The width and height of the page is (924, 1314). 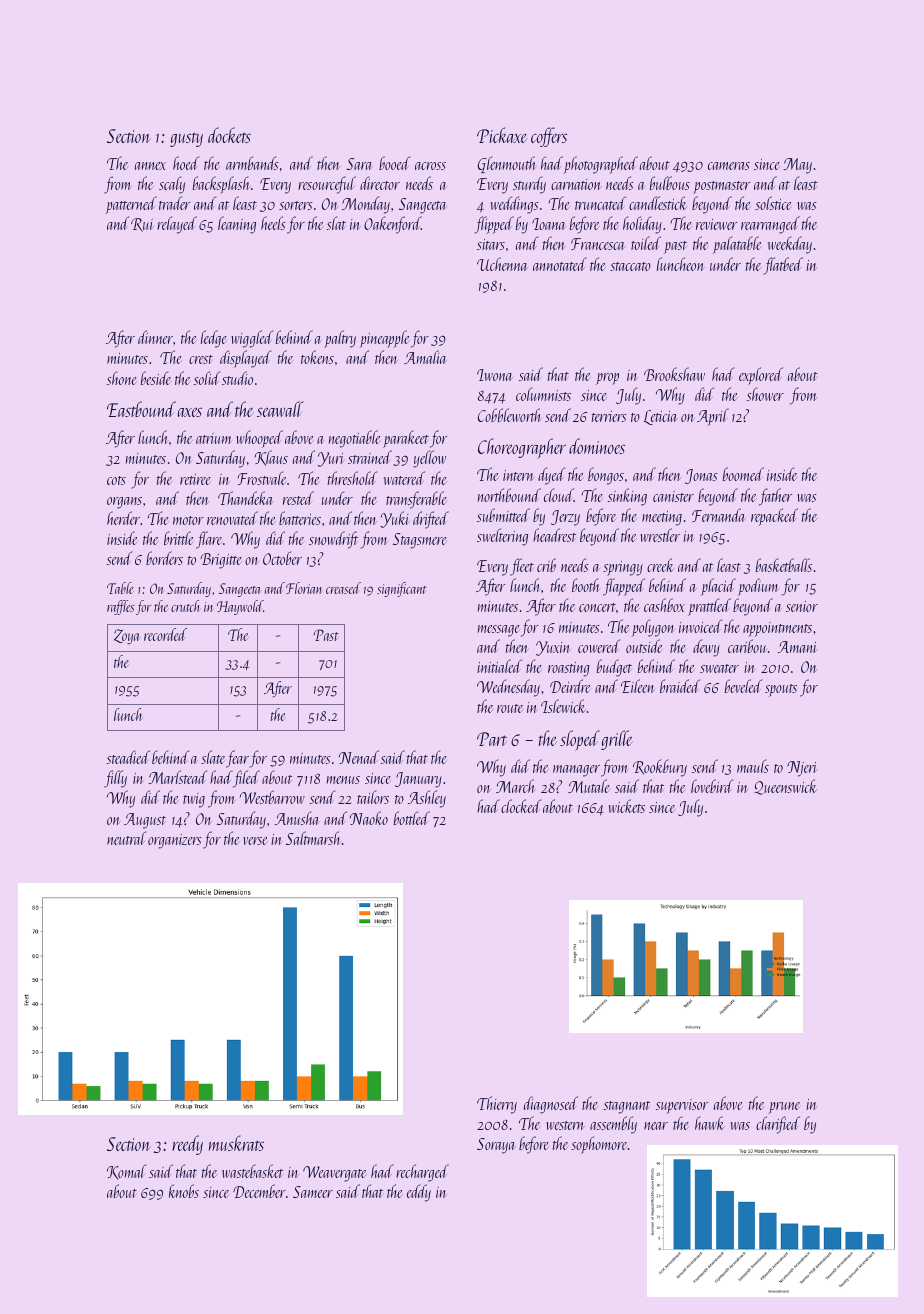 What do you see at coordinates (637, 686) in the page?
I see `Eileen` at bounding box center [637, 686].
